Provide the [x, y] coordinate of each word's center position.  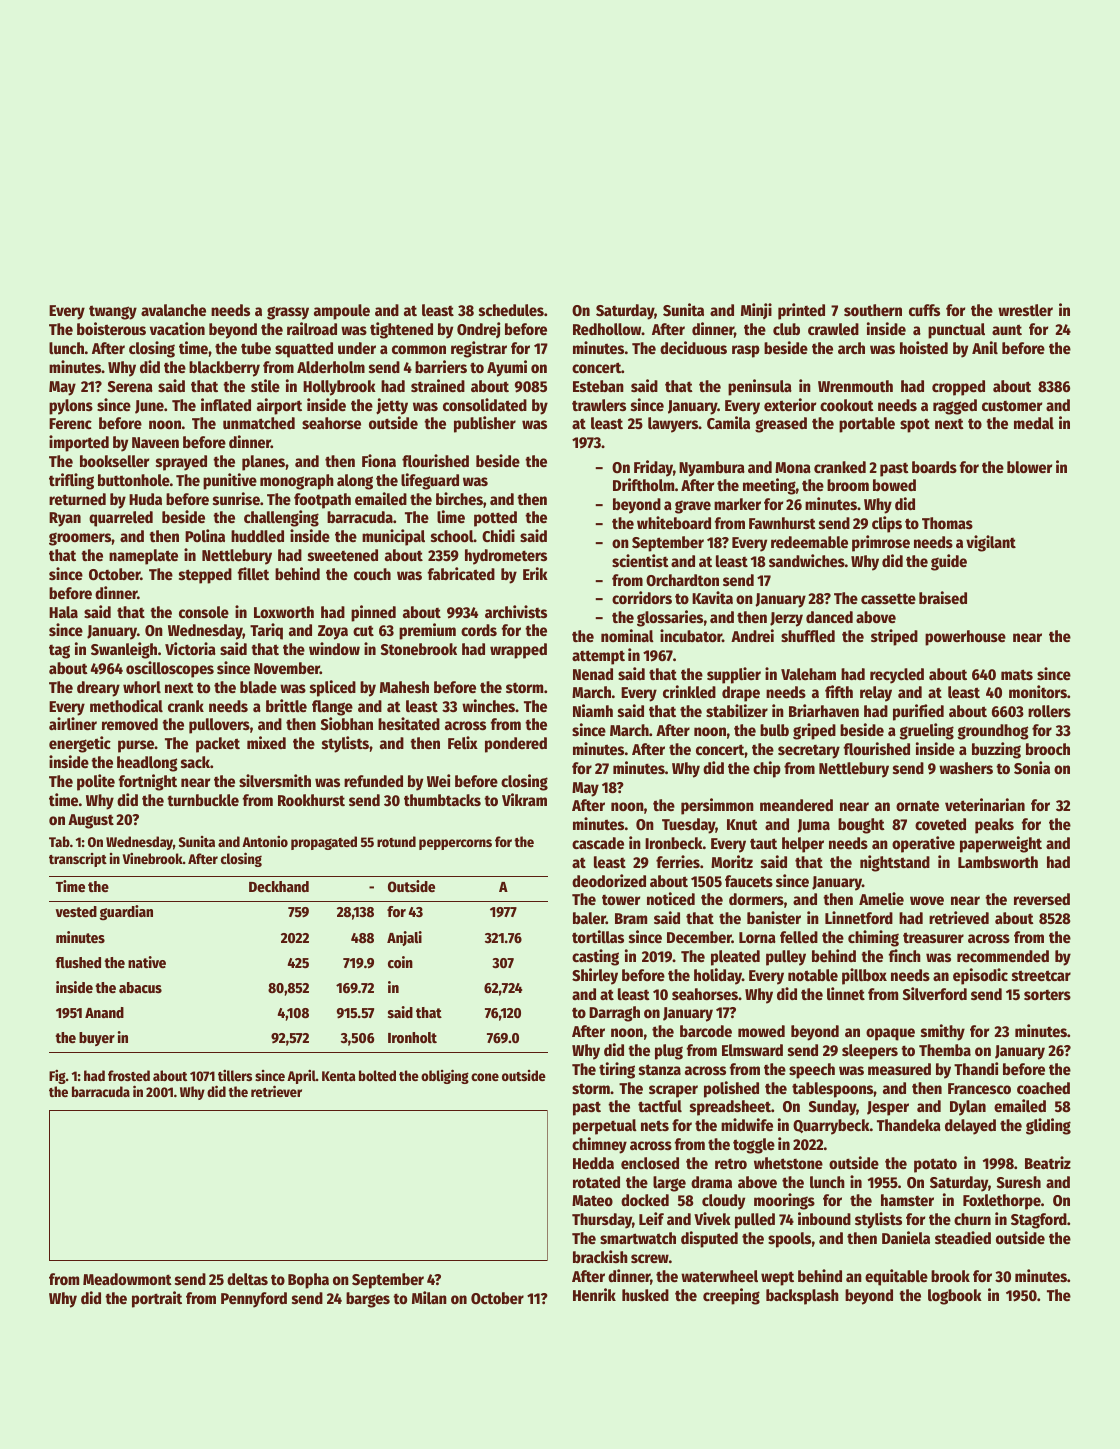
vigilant [991, 543]
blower [1029, 467]
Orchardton [682, 580]
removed [130, 724]
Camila [728, 422]
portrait [157, 1299]
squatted [304, 350]
